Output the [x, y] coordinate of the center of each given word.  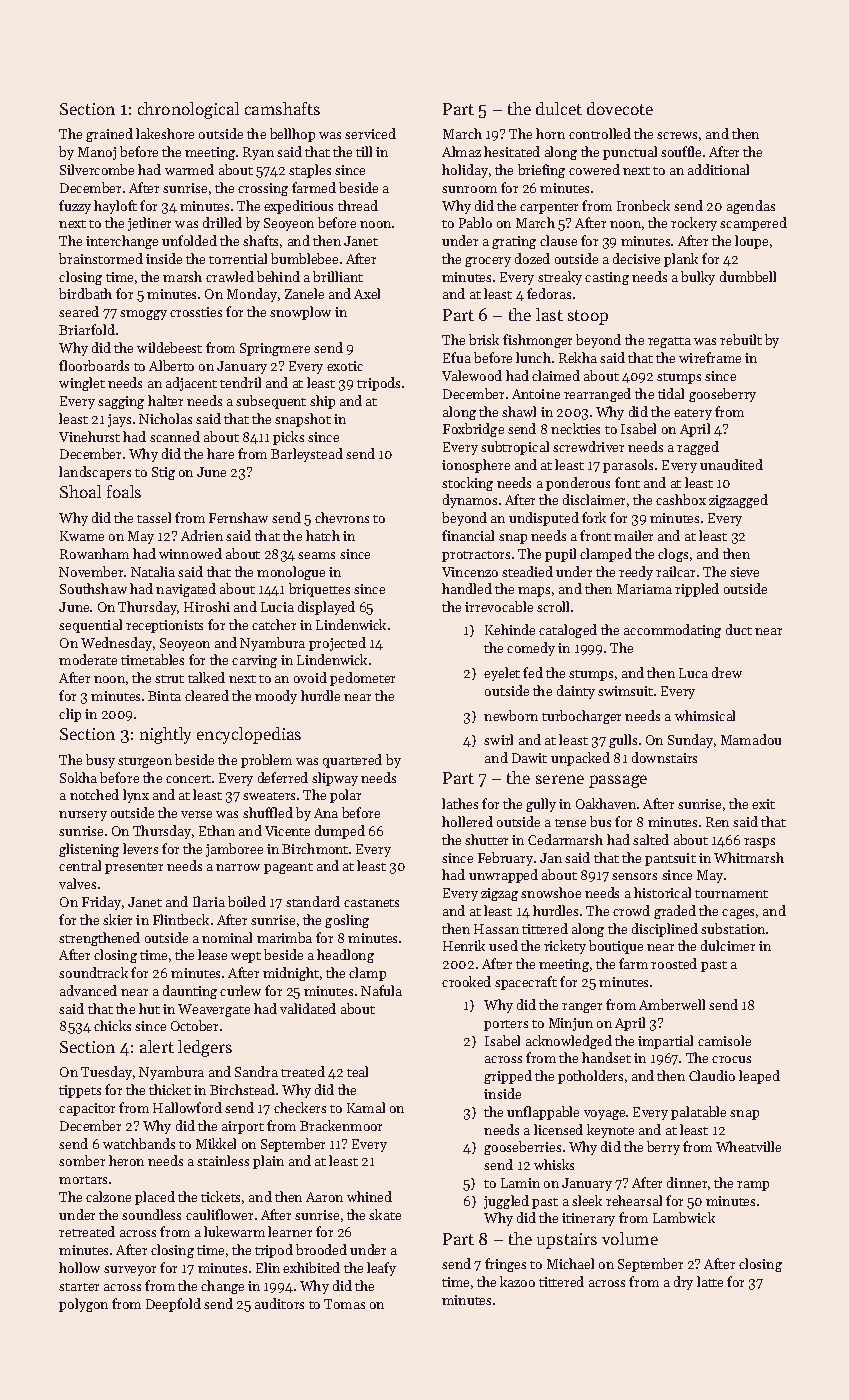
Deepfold [173, 1305]
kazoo [517, 1281]
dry [683, 1283]
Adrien [202, 535]
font [627, 482]
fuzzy [75, 207]
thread [358, 205]
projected [337, 644]
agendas [751, 207]
